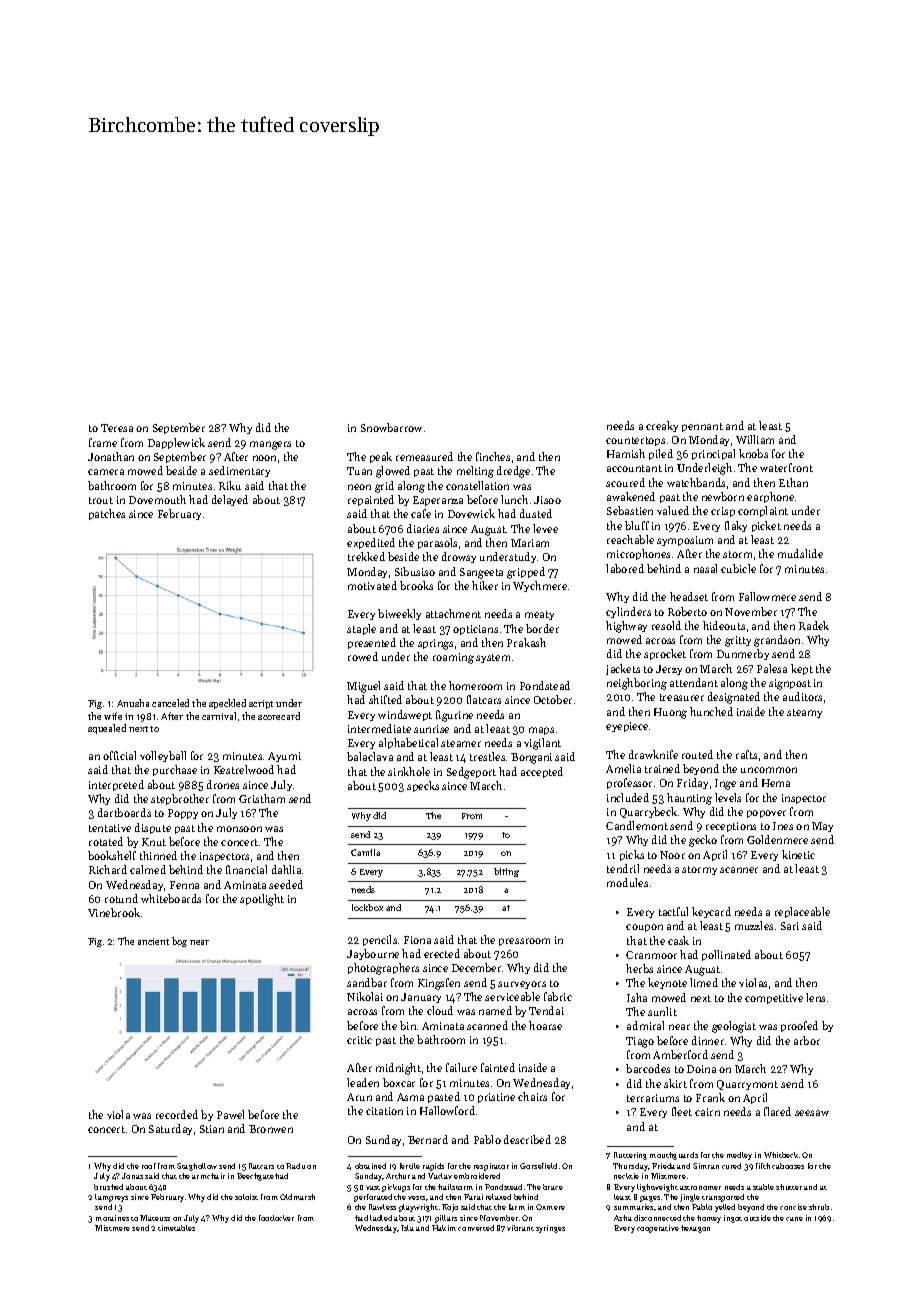 This screenshot has height=1308, width=924. Describe the element at coordinates (197, 1167) in the screenshot. I see `Staghollow` at that location.
